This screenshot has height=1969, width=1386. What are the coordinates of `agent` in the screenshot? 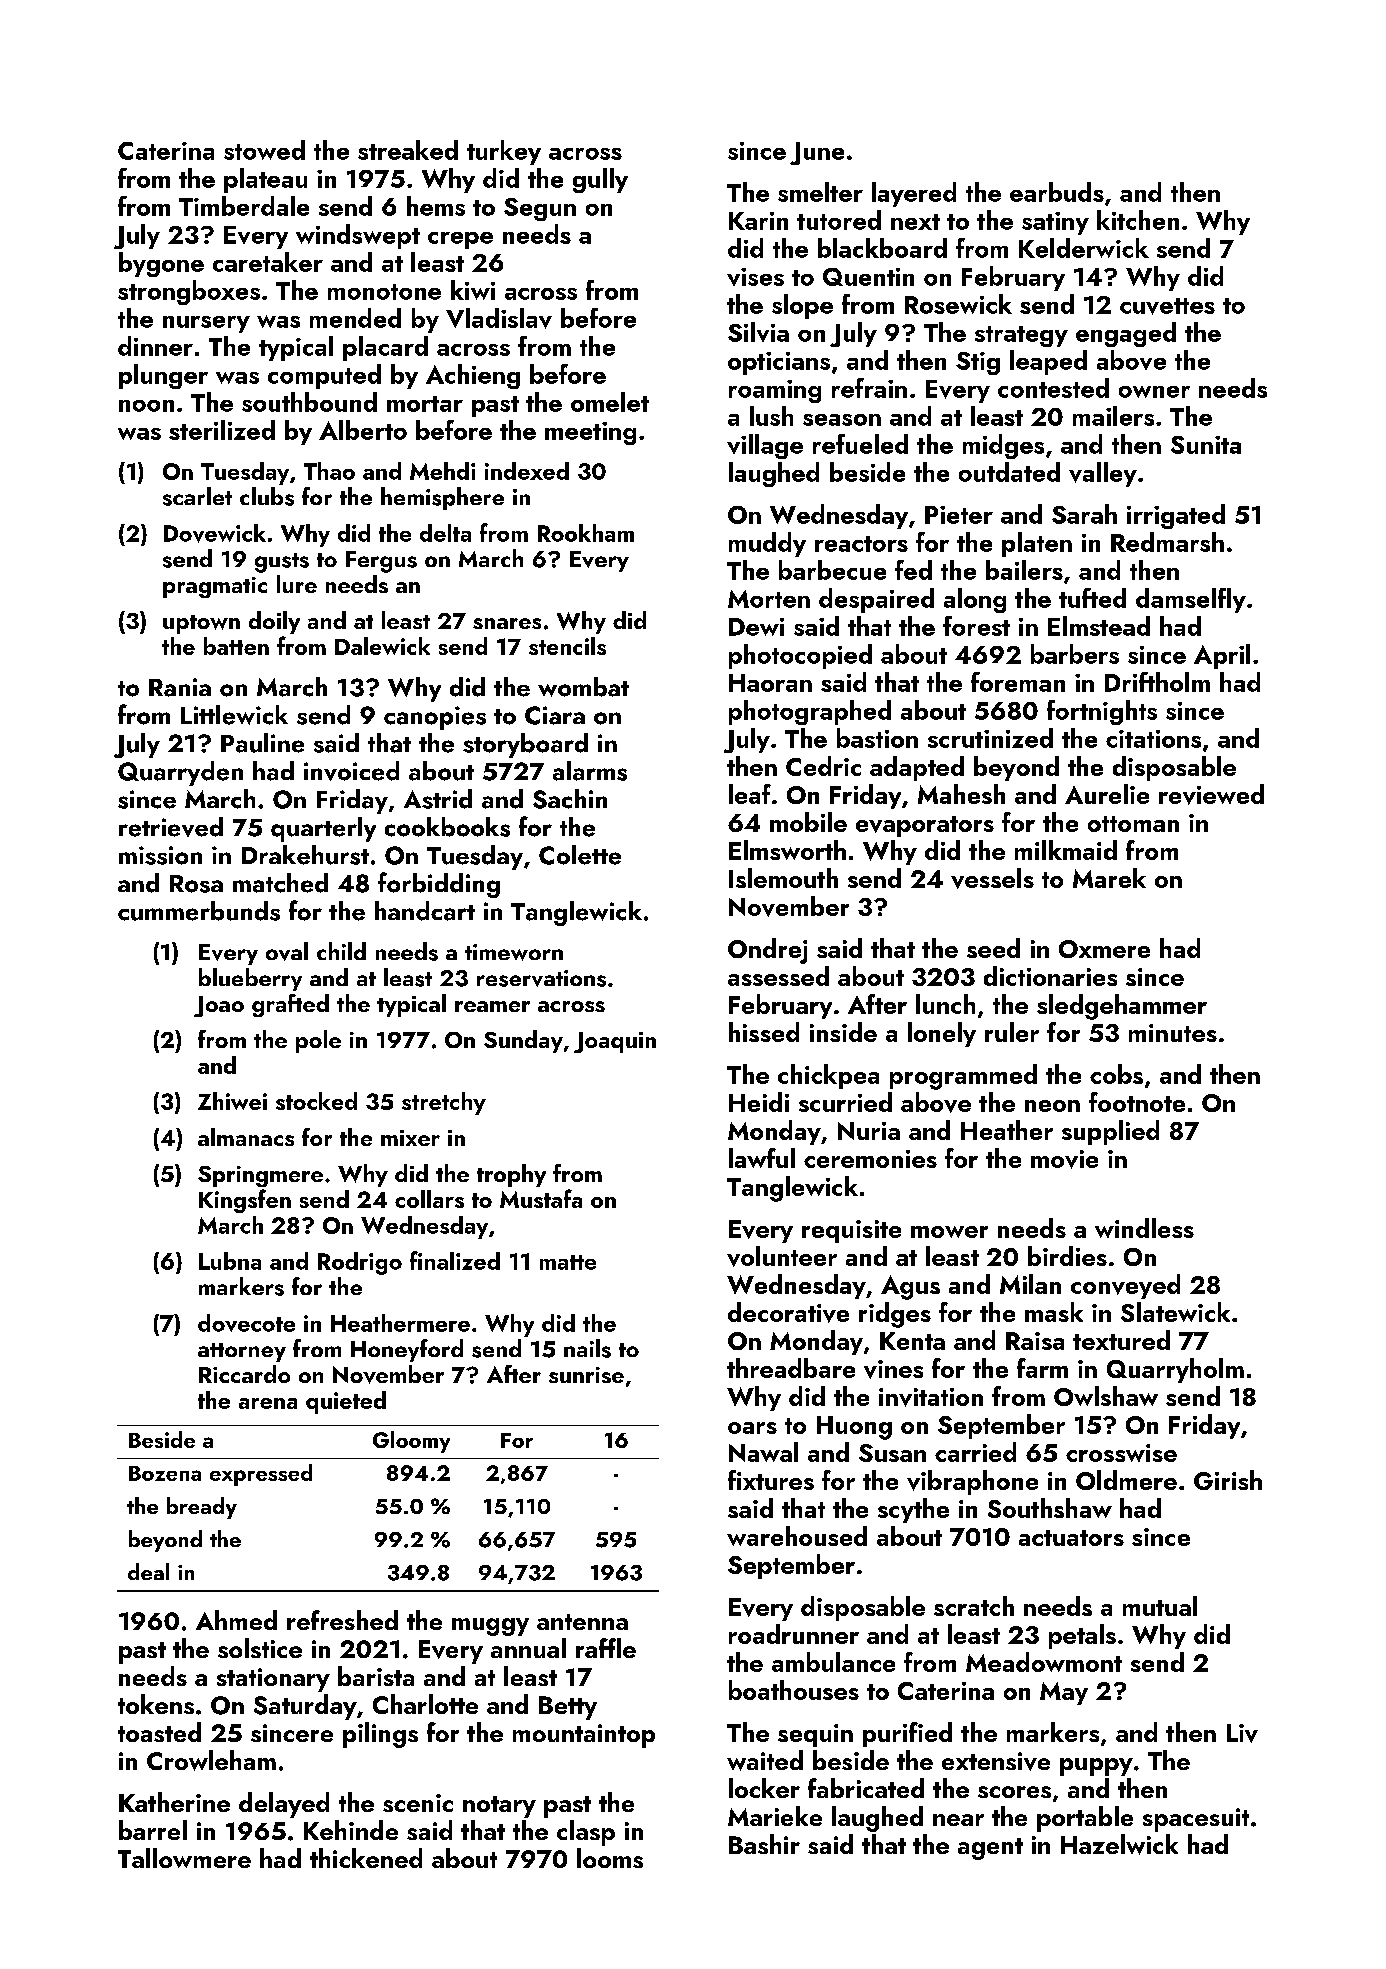 It's located at (990, 1849).
